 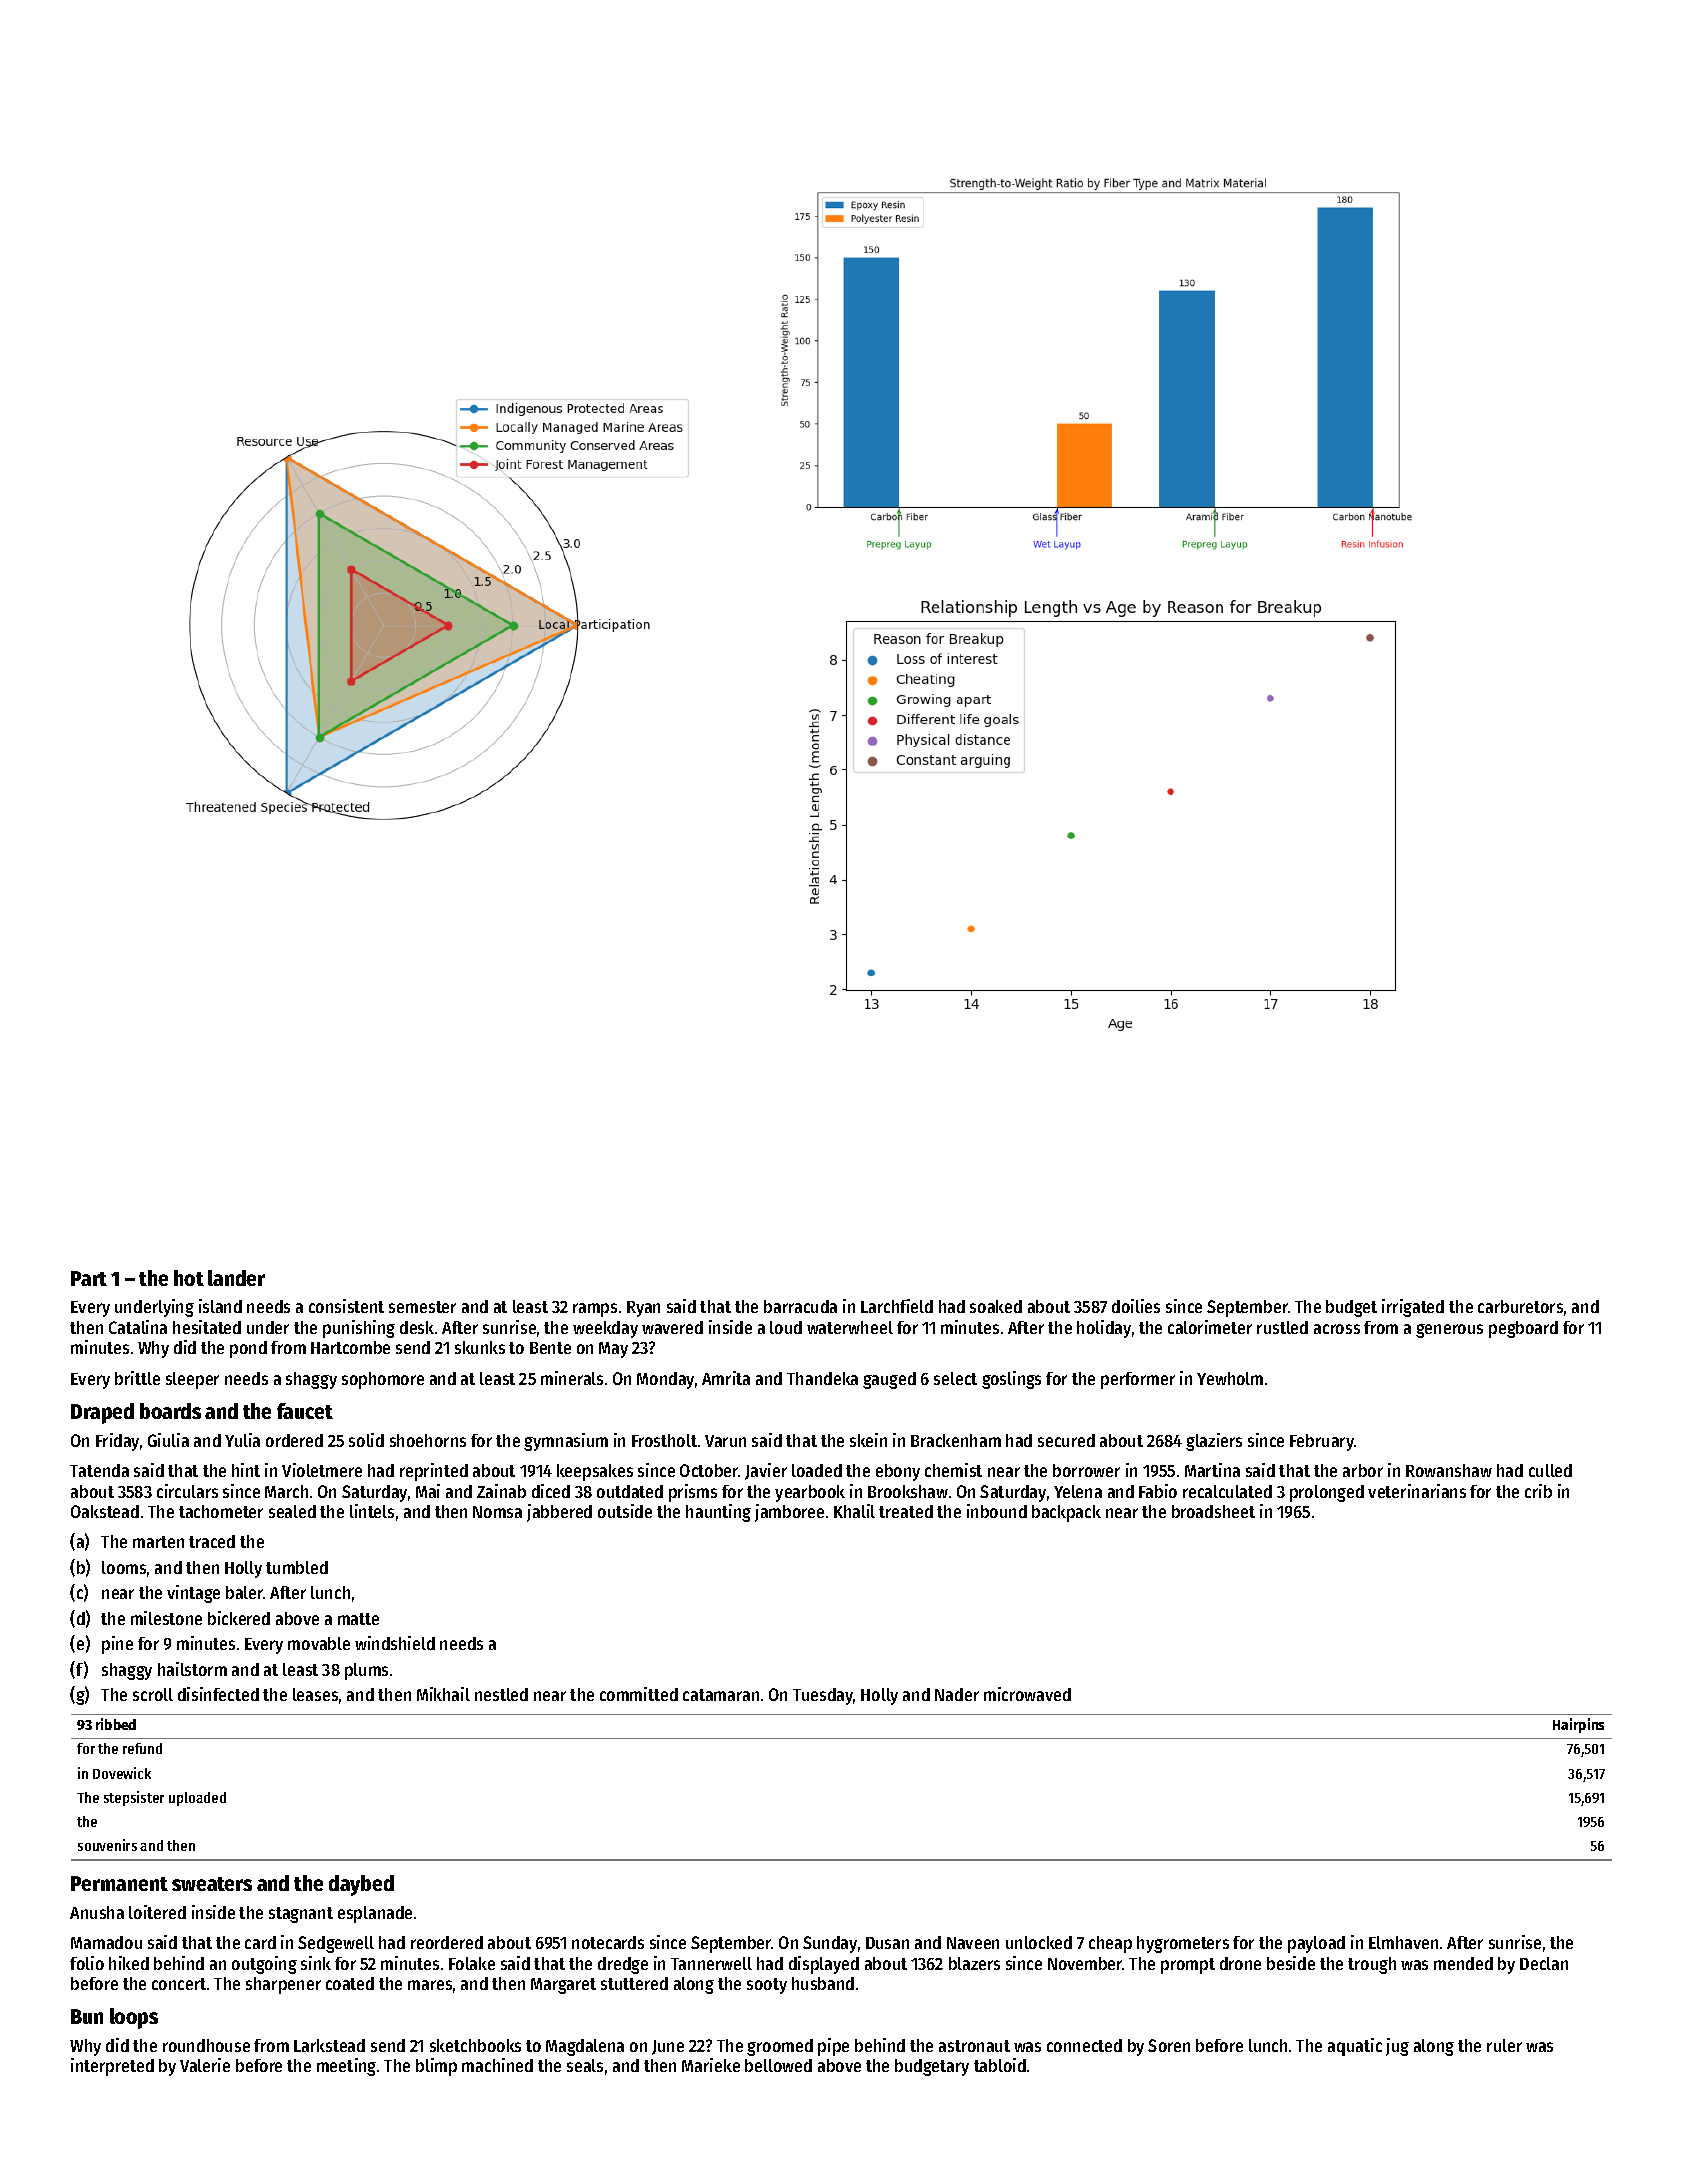 What do you see at coordinates (236, 1278) in the document?
I see `lander` at bounding box center [236, 1278].
